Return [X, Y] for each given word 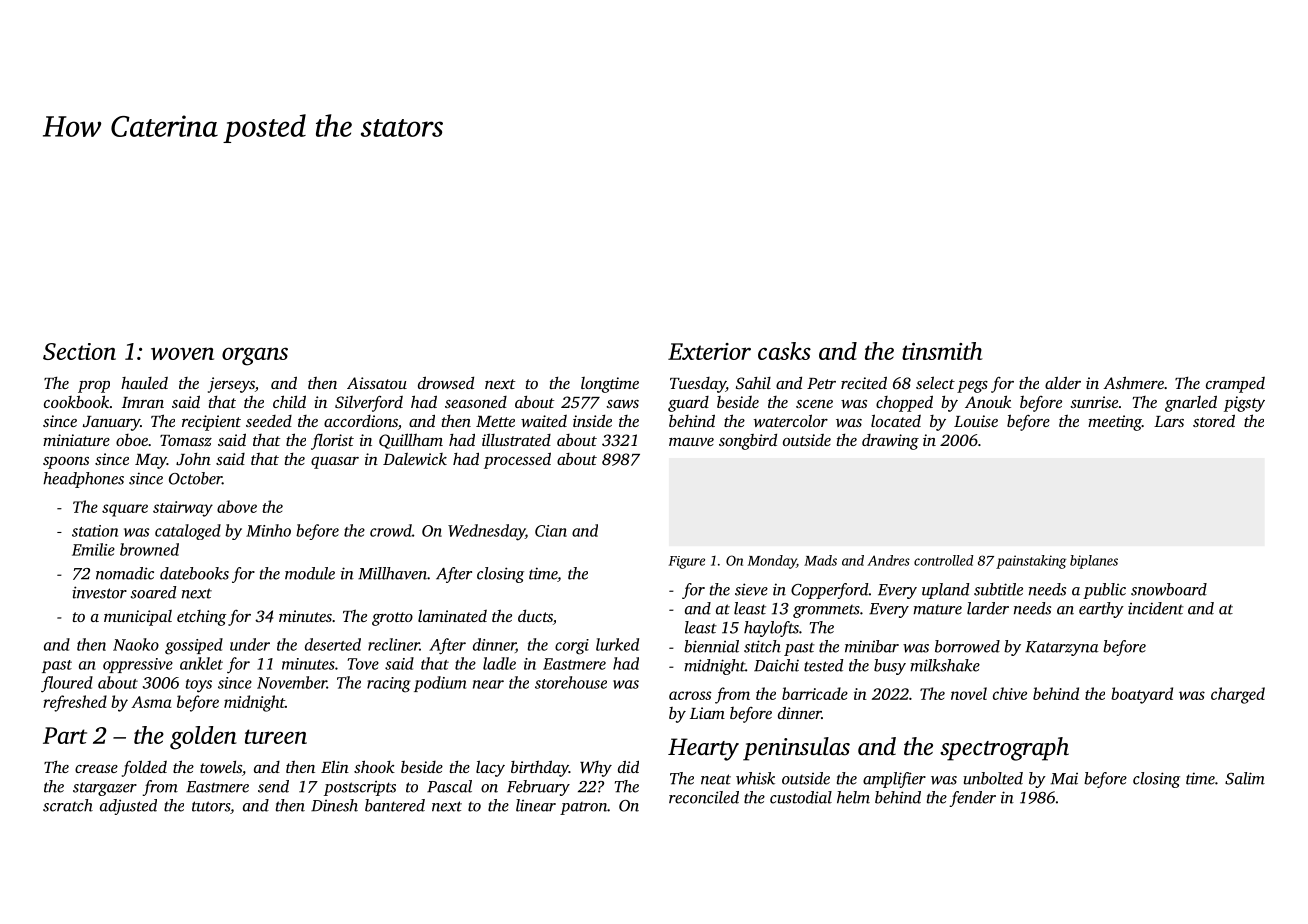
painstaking [1031, 562]
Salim [1245, 778]
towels [221, 766]
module [310, 573]
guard [688, 404]
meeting [1115, 423]
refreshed [75, 703]
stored [1214, 420]
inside [592, 420]
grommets [826, 611]
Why [596, 769]
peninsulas [796, 749]
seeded [269, 421]
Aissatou [377, 383]
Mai [1064, 779]
